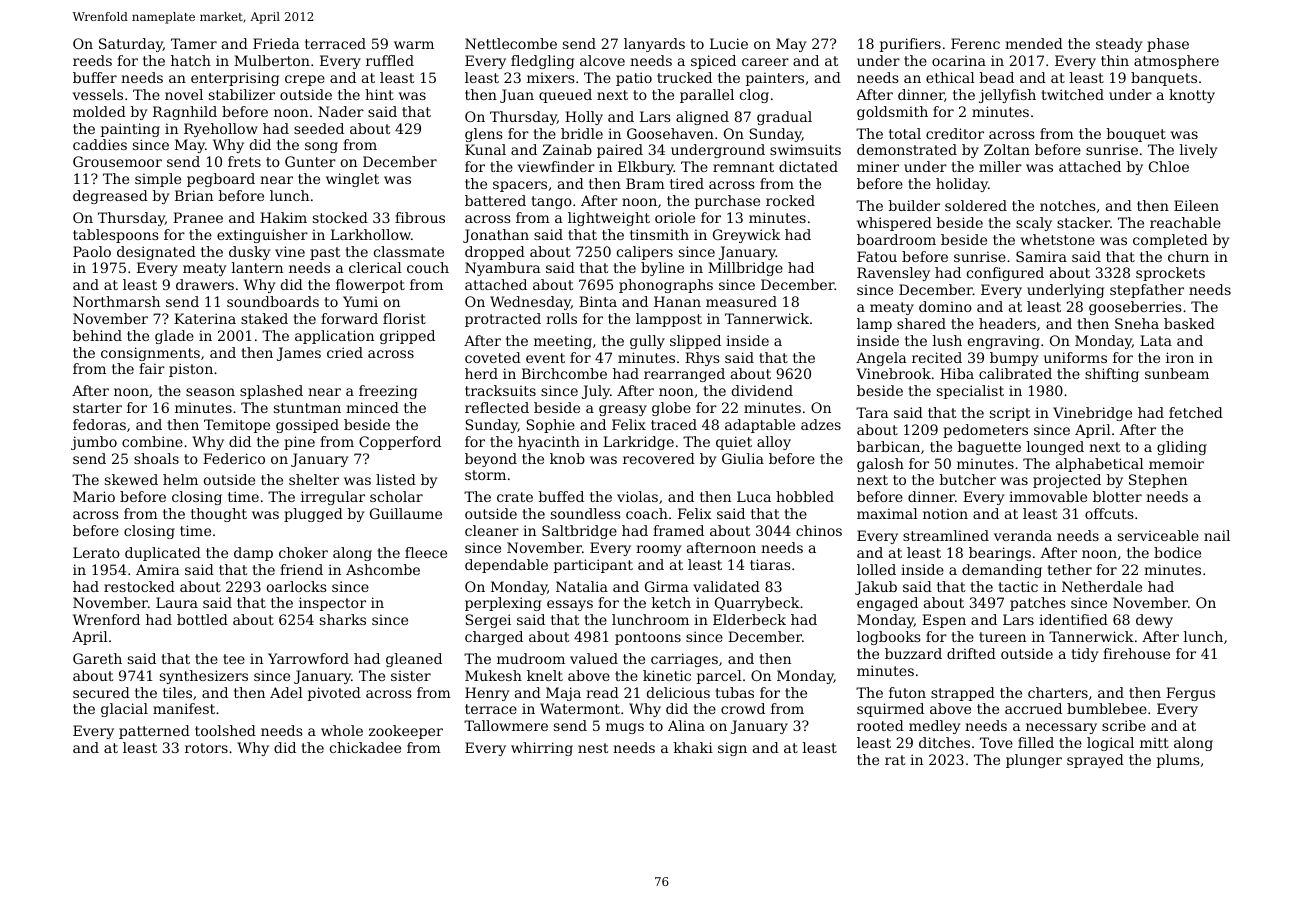 The width and height of the image is (1308, 924). Describe the element at coordinates (286, 692) in the image. I see `Adel` at that location.
